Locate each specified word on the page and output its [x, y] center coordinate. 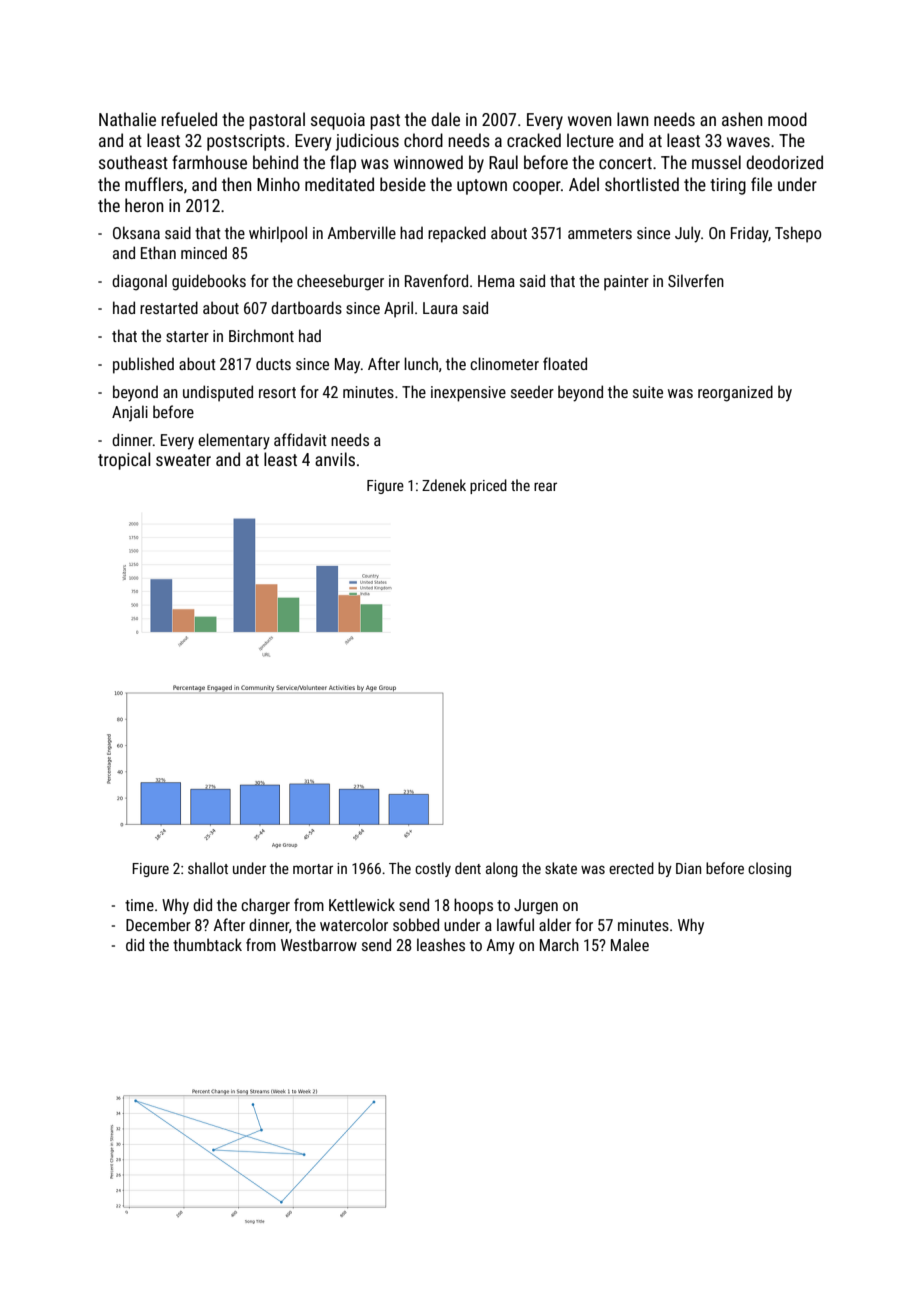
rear [545, 486]
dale [445, 119]
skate [561, 868]
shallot [208, 868]
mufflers [154, 184]
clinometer [504, 363]
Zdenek [444, 485]
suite [648, 392]
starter [187, 336]
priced [488, 486]
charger [265, 906]
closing [769, 869]
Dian [688, 868]
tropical [124, 461]
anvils [335, 459]
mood [787, 119]
